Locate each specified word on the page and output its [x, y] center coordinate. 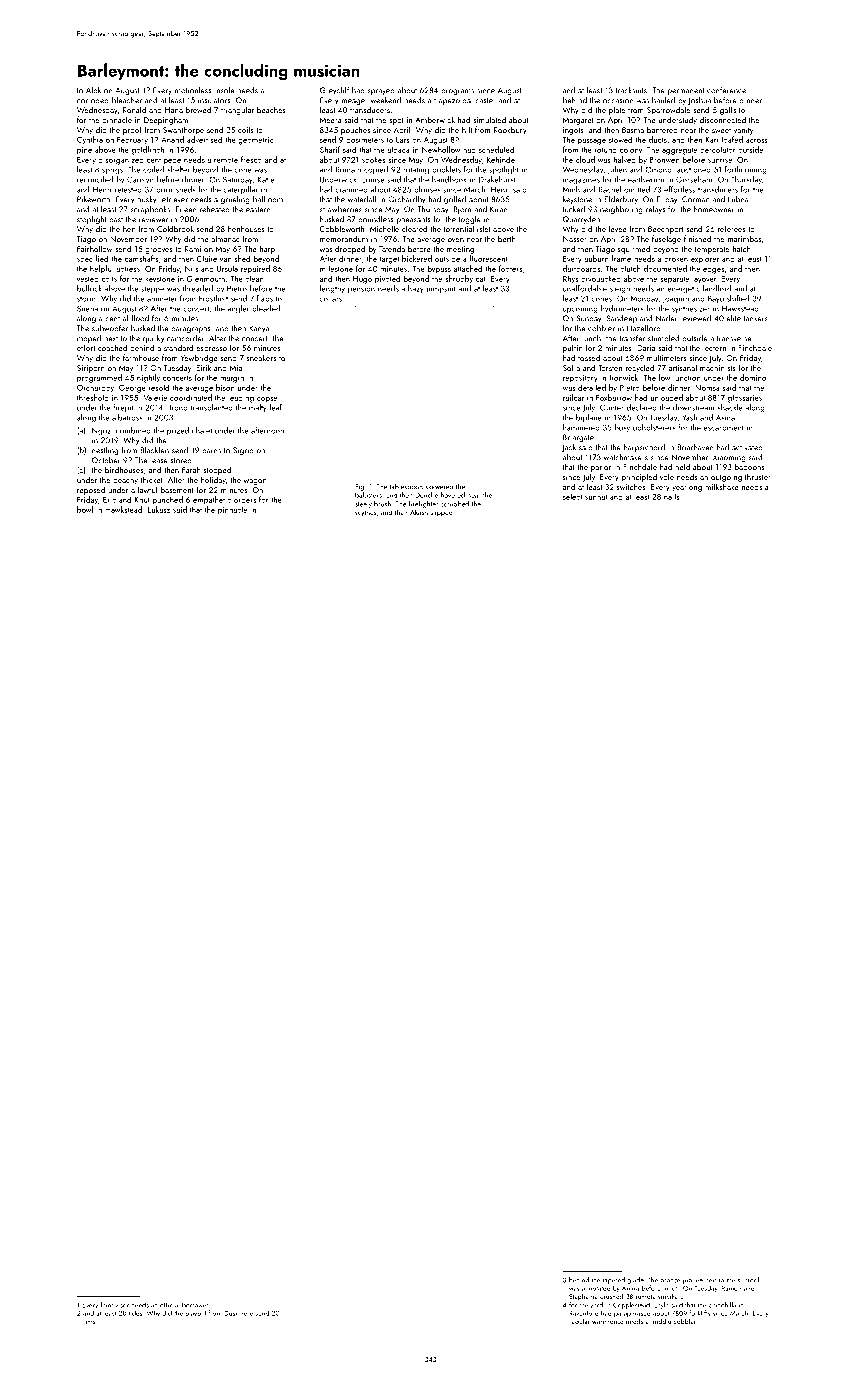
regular [579, 1322]
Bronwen [665, 160]
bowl [85, 509]
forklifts [699, 1313]
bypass [439, 269]
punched [168, 500]
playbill [195, 1313]
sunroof [749, 1280]
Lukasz [159, 509]
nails [672, 496]
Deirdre [426, 495]
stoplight [92, 220]
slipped [441, 513]
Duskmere [238, 1313]
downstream [693, 407]
